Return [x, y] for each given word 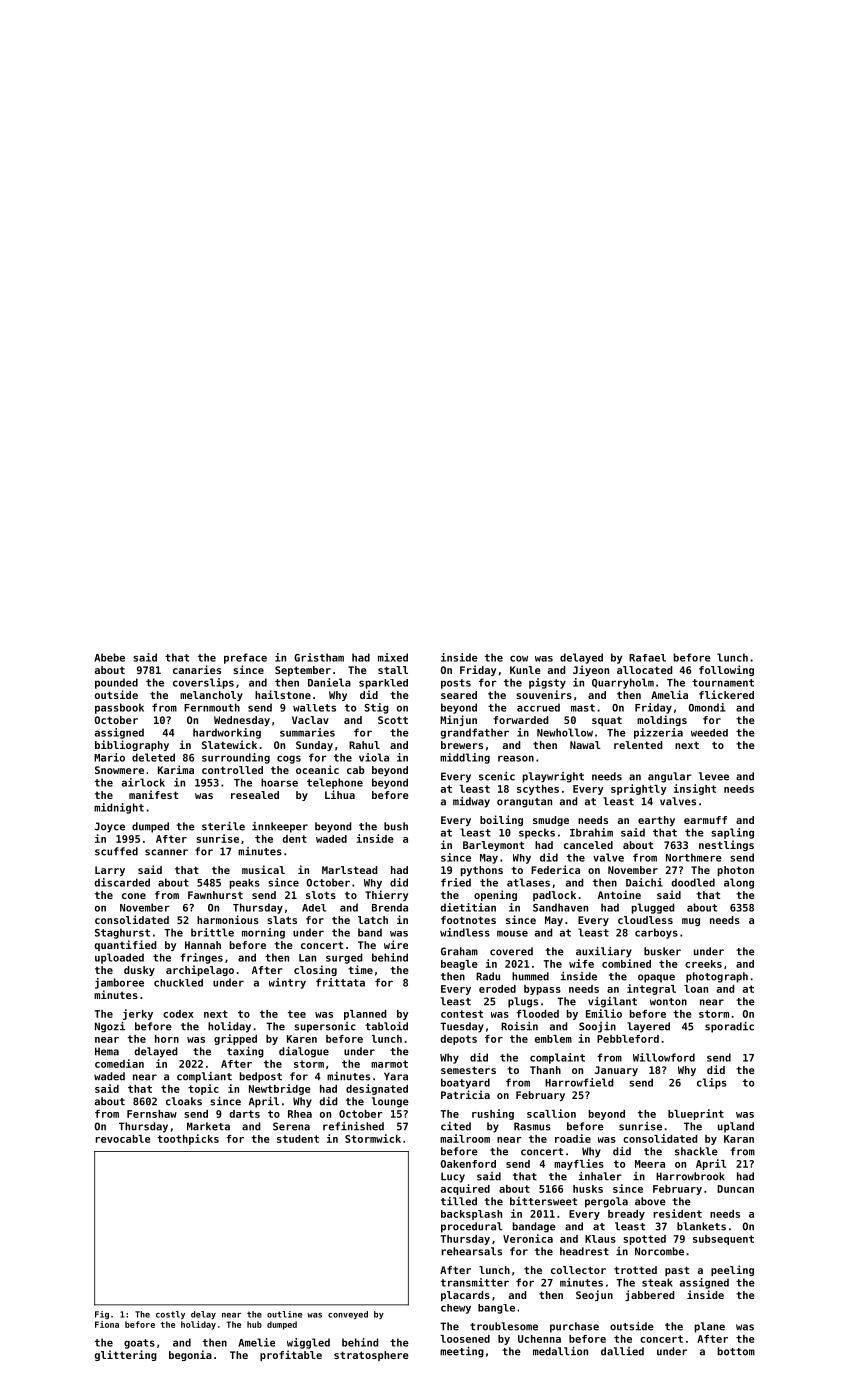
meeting [462, 1352]
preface [245, 658]
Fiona [107, 1324]
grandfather [475, 733]
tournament [723, 683]
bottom [736, 1351]
